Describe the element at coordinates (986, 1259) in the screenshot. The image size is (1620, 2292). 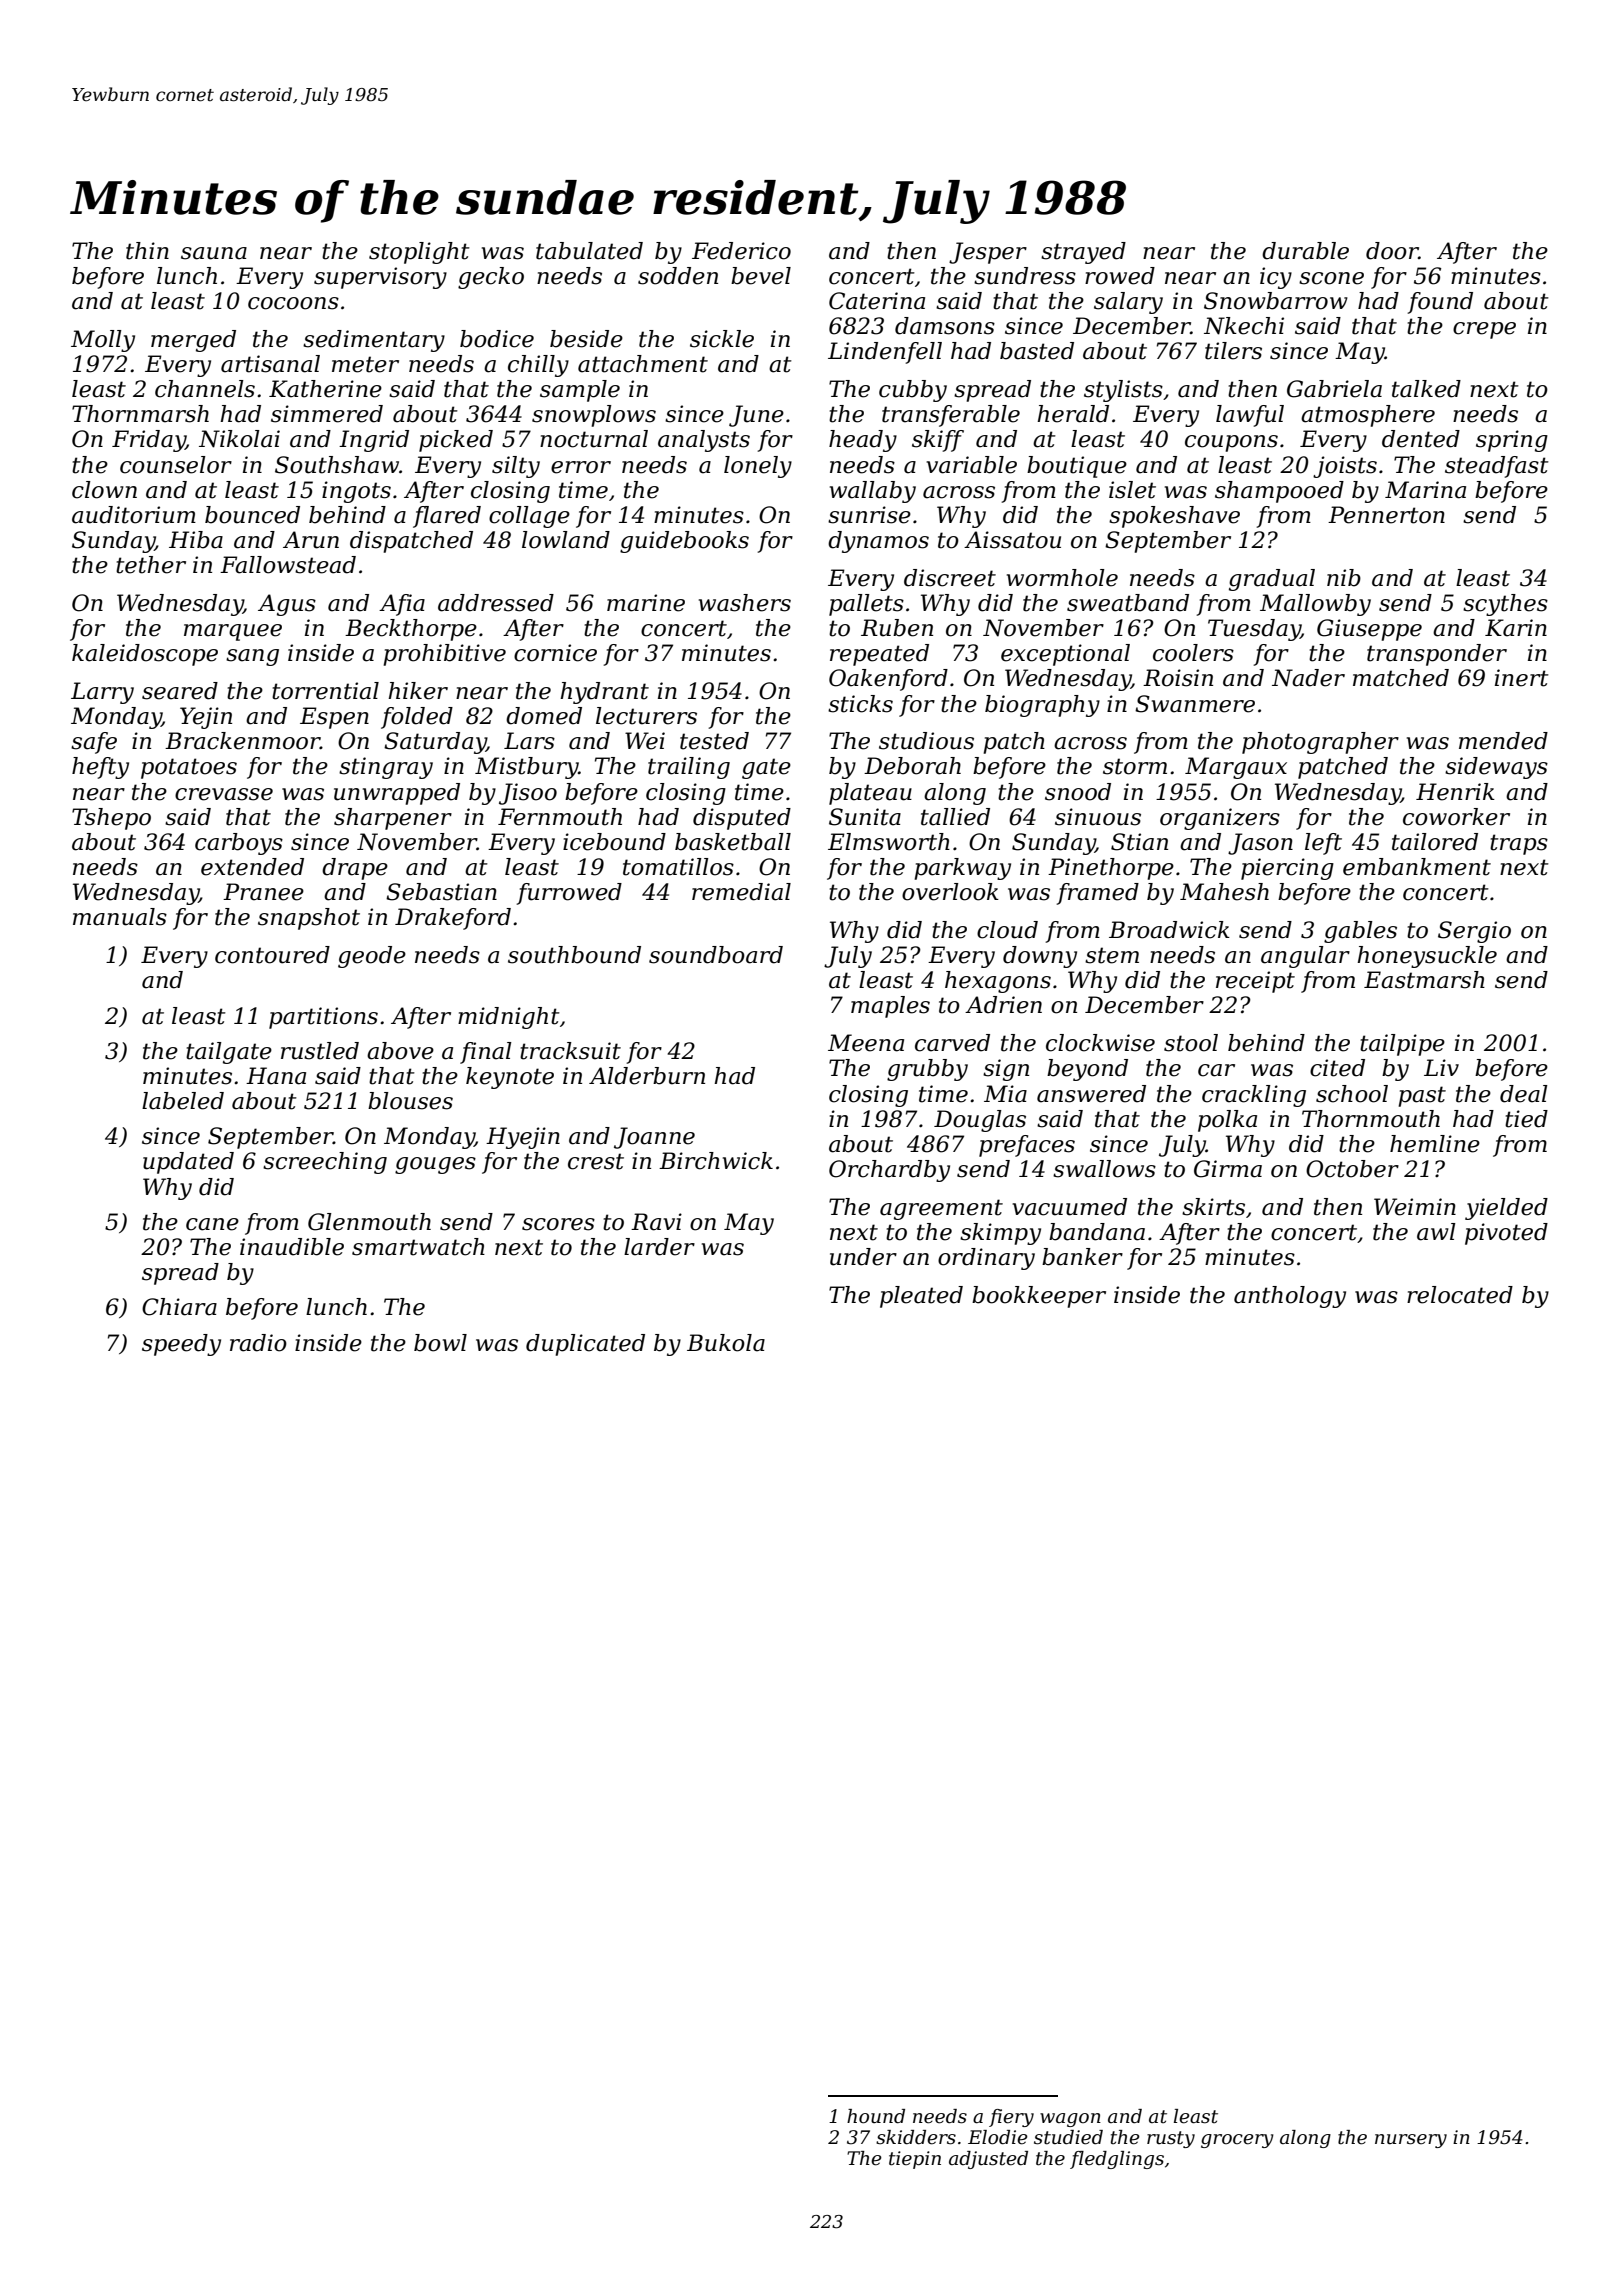
I see `ordinary` at that location.
